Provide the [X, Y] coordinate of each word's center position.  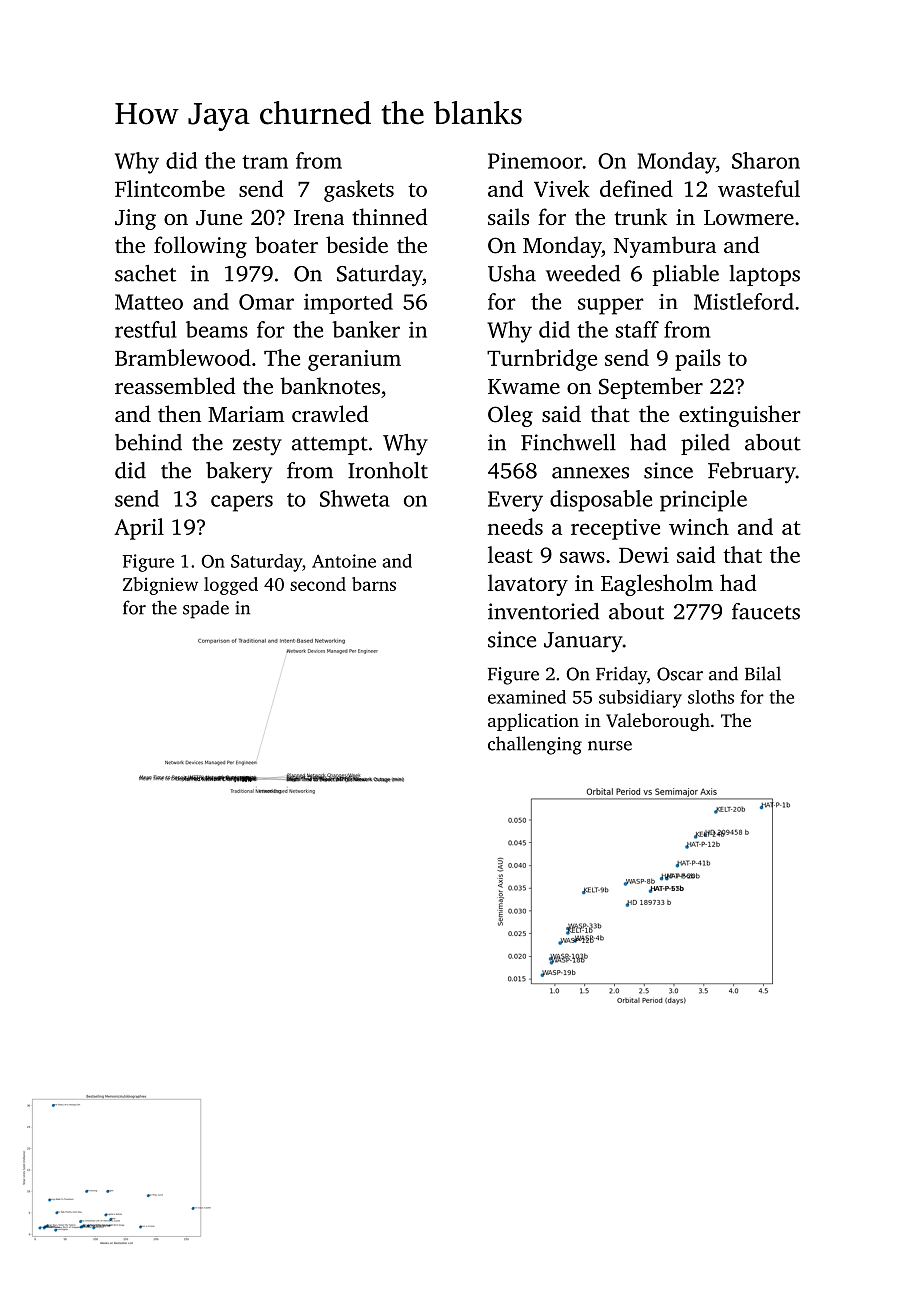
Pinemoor [535, 161]
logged [231, 586]
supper [611, 306]
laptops [764, 275]
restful [146, 329]
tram [265, 162]
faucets [766, 611]
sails [508, 216]
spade [206, 609]
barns [374, 584]
